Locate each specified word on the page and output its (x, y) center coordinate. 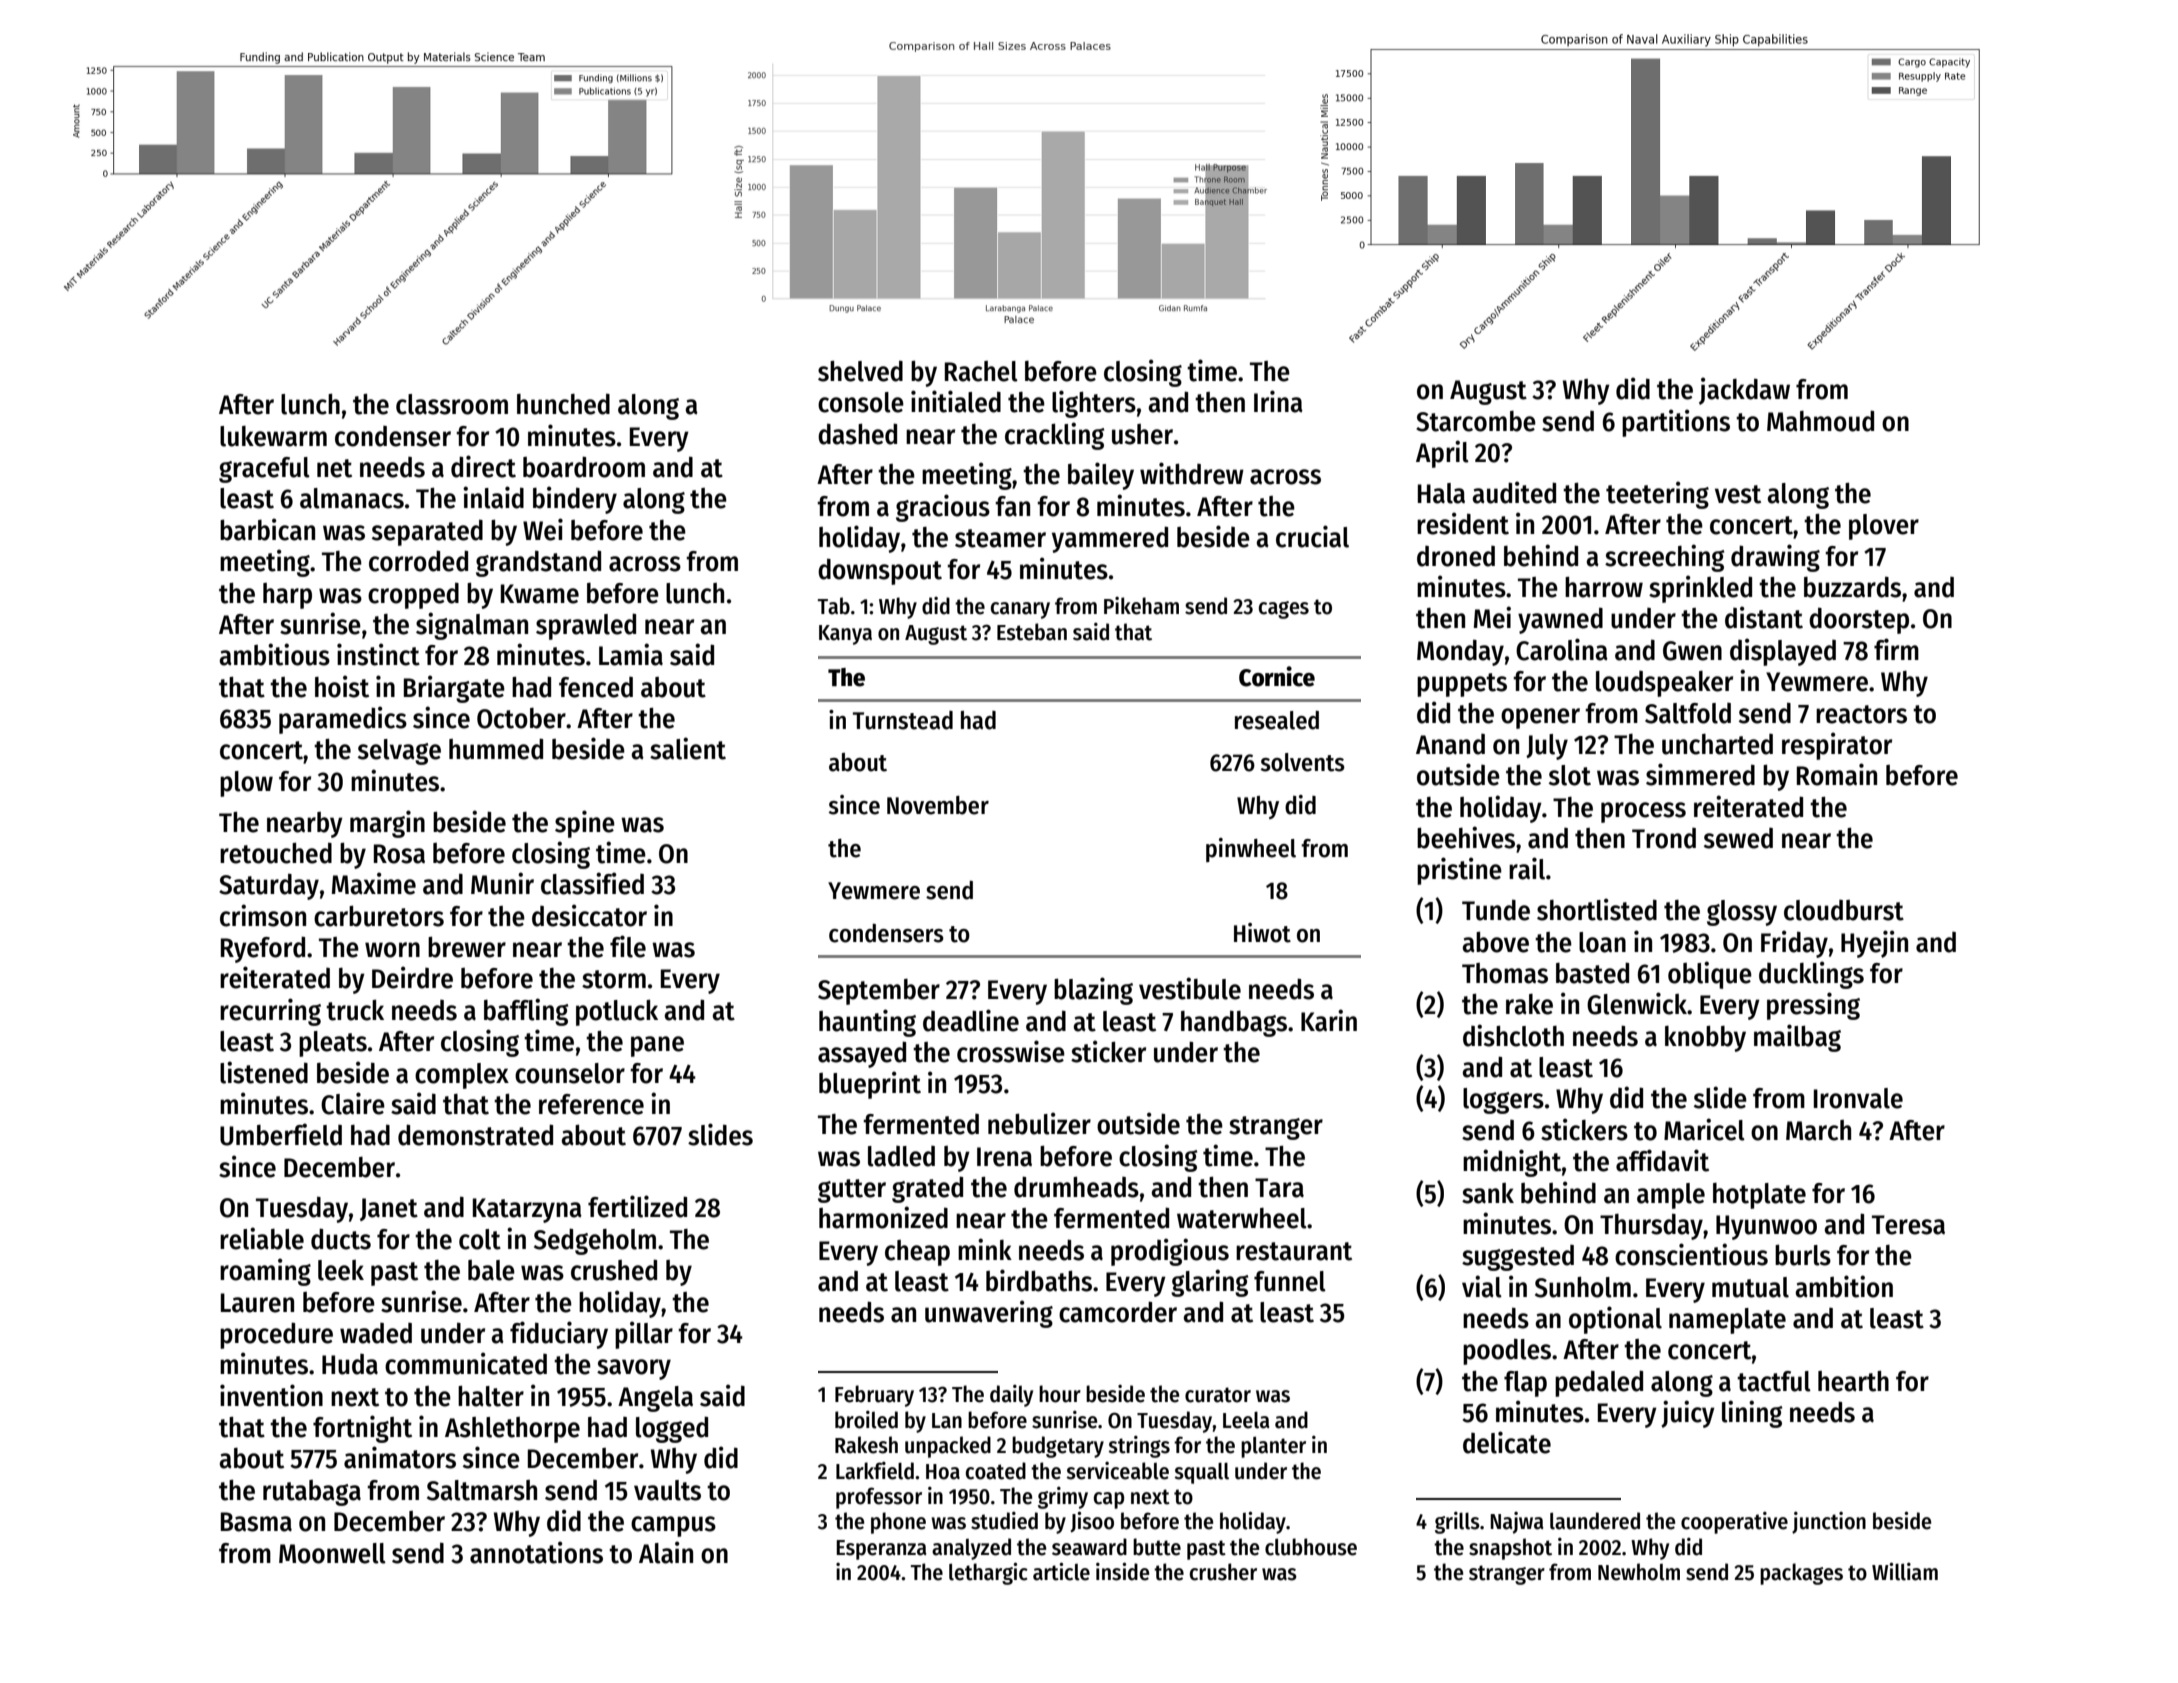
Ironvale (1858, 1098)
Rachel (981, 371)
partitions (1676, 423)
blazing (1093, 991)
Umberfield (281, 1134)
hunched (563, 404)
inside (1122, 1571)
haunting (867, 1023)
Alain (666, 1552)
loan (1602, 942)
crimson (263, 915)
